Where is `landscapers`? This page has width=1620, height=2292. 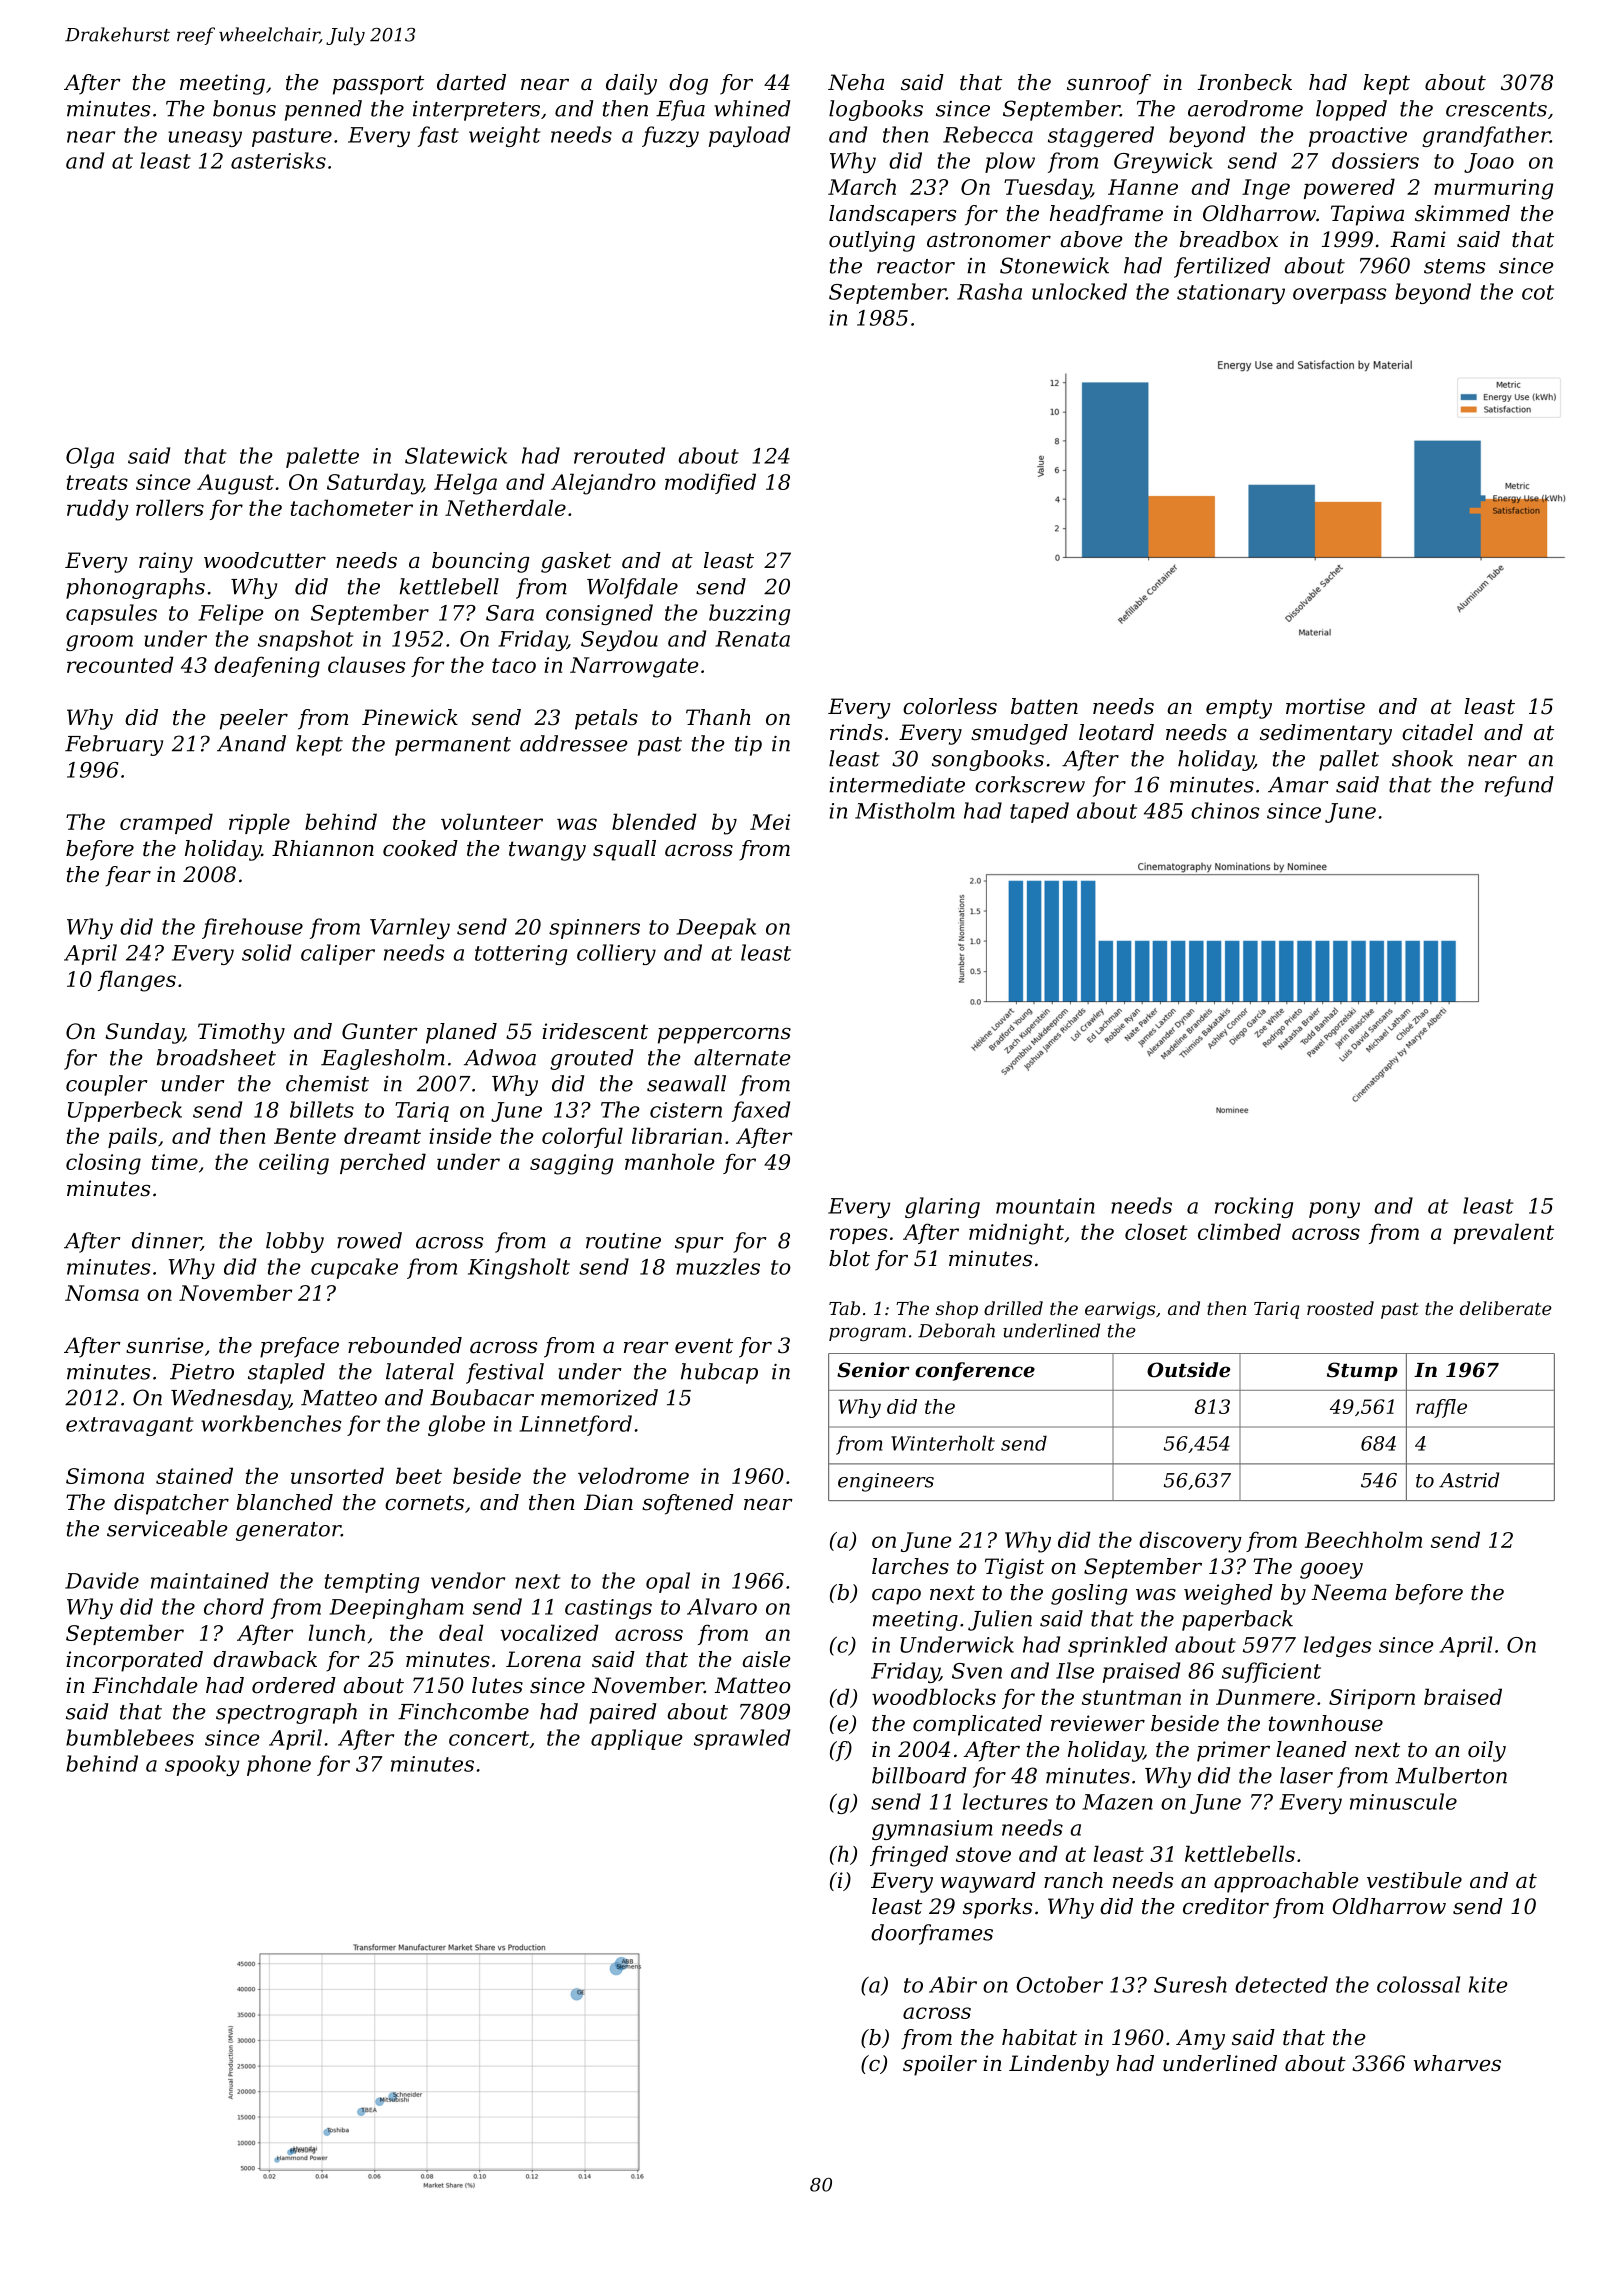
landscapers is located at coordinates (892, 215).
